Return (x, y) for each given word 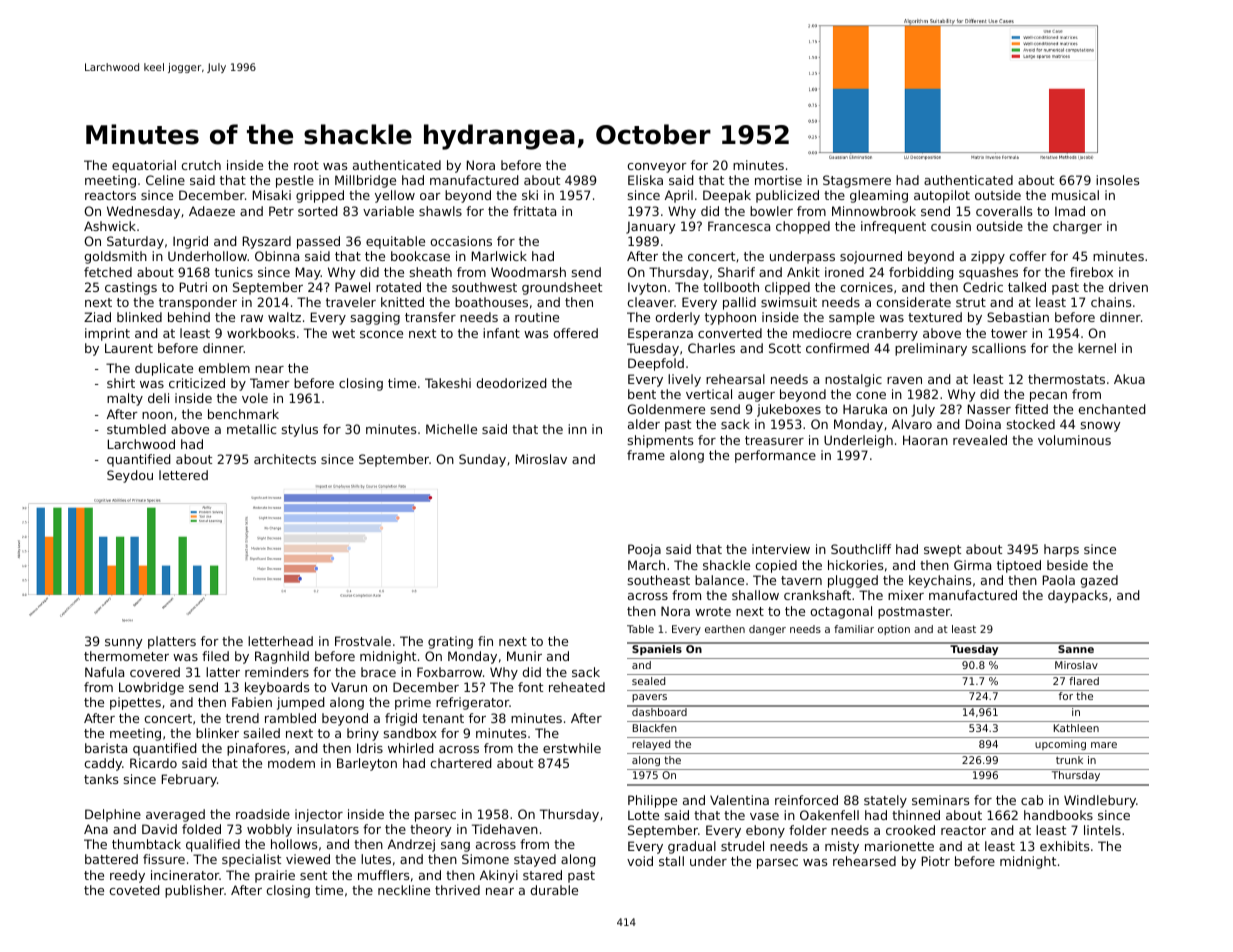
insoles (1117, 180)
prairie (275, 876)
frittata (534, 211)
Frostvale (363, 641)
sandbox (410, 733)
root (306, 165)
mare (1104, 745)
